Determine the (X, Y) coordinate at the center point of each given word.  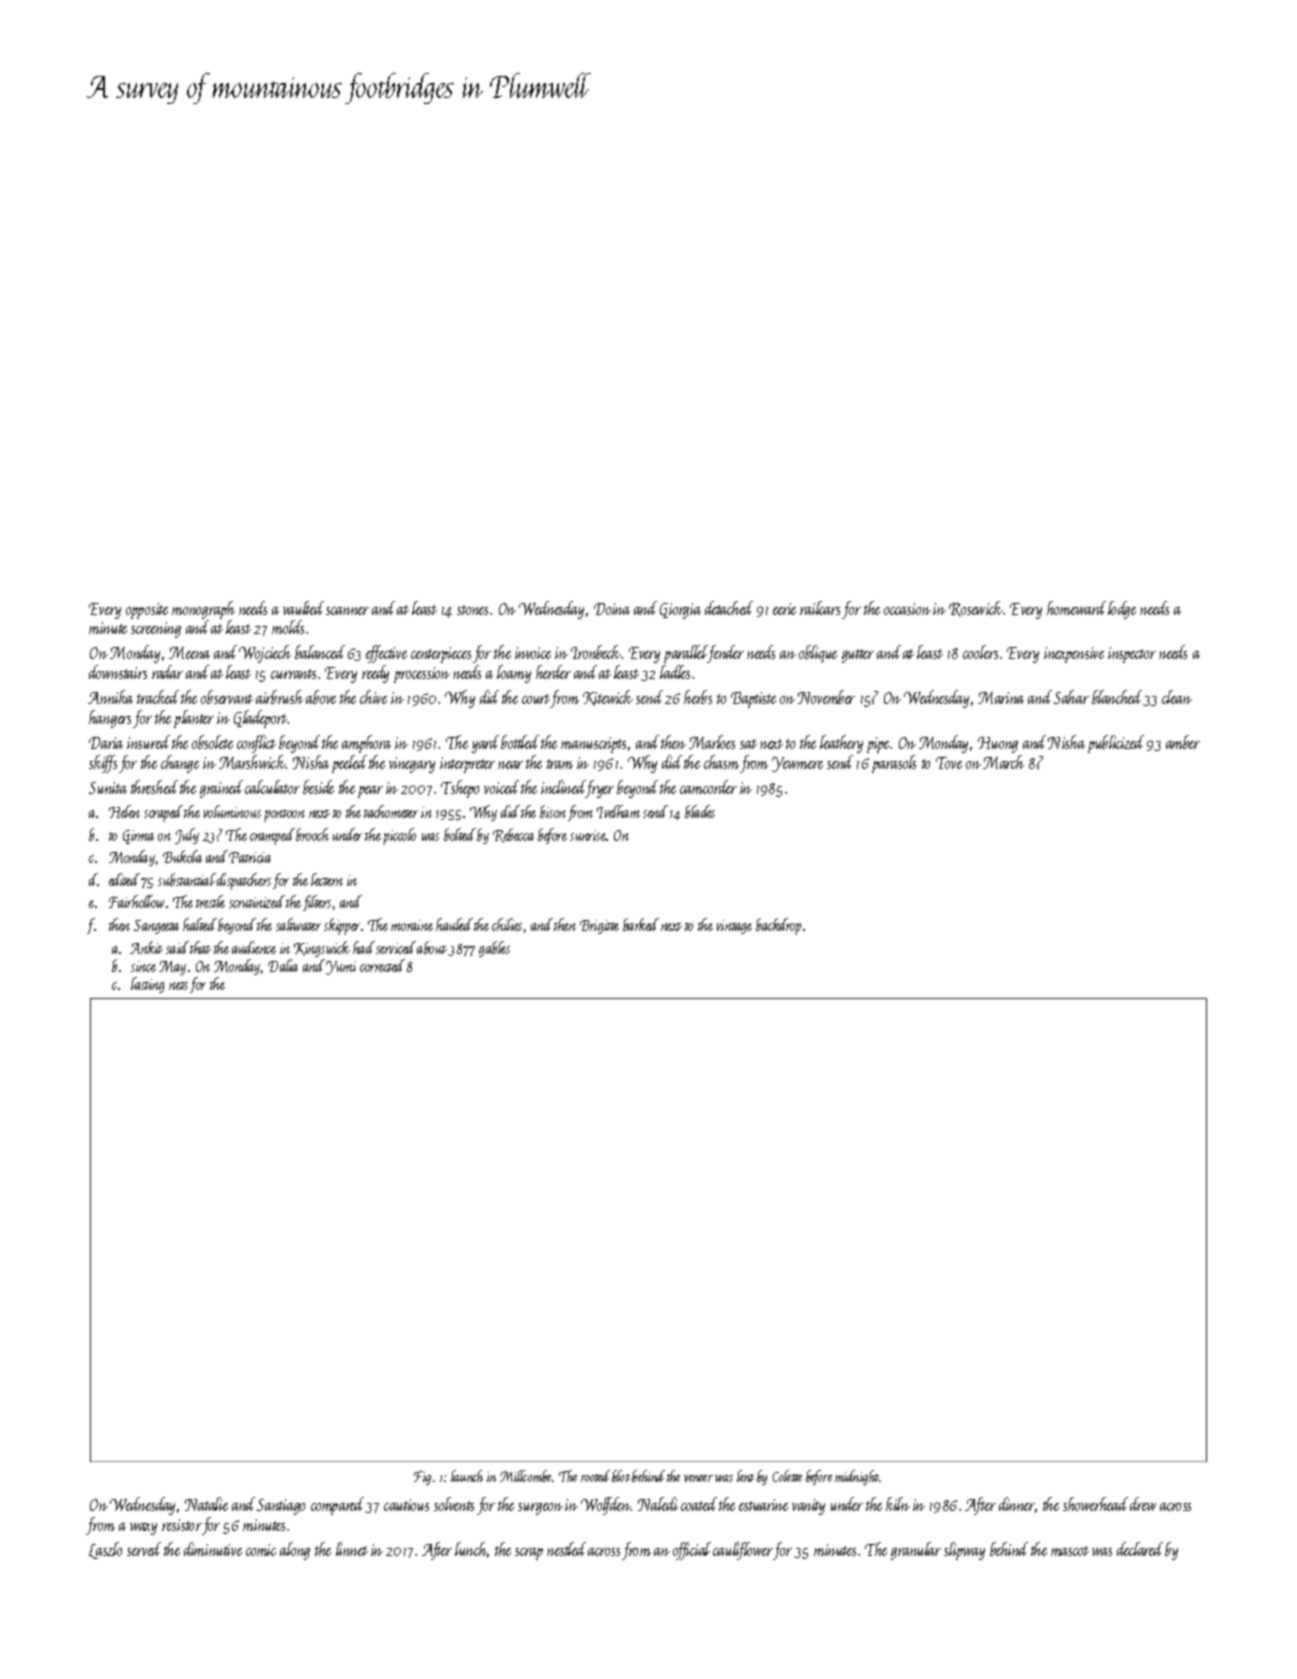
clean (1177, 697)
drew (1143, 1504)
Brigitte (599, 927)
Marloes (712, 742)
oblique (818, 654)
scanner (347, 611)
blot (621, 1476)
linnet (352, 1549)
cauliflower (743, 1551)
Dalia (283, 965)
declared (1140, 1549)
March (1003, 762)
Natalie (206, 1504)
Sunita (108, 788)
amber (1183, 742)
